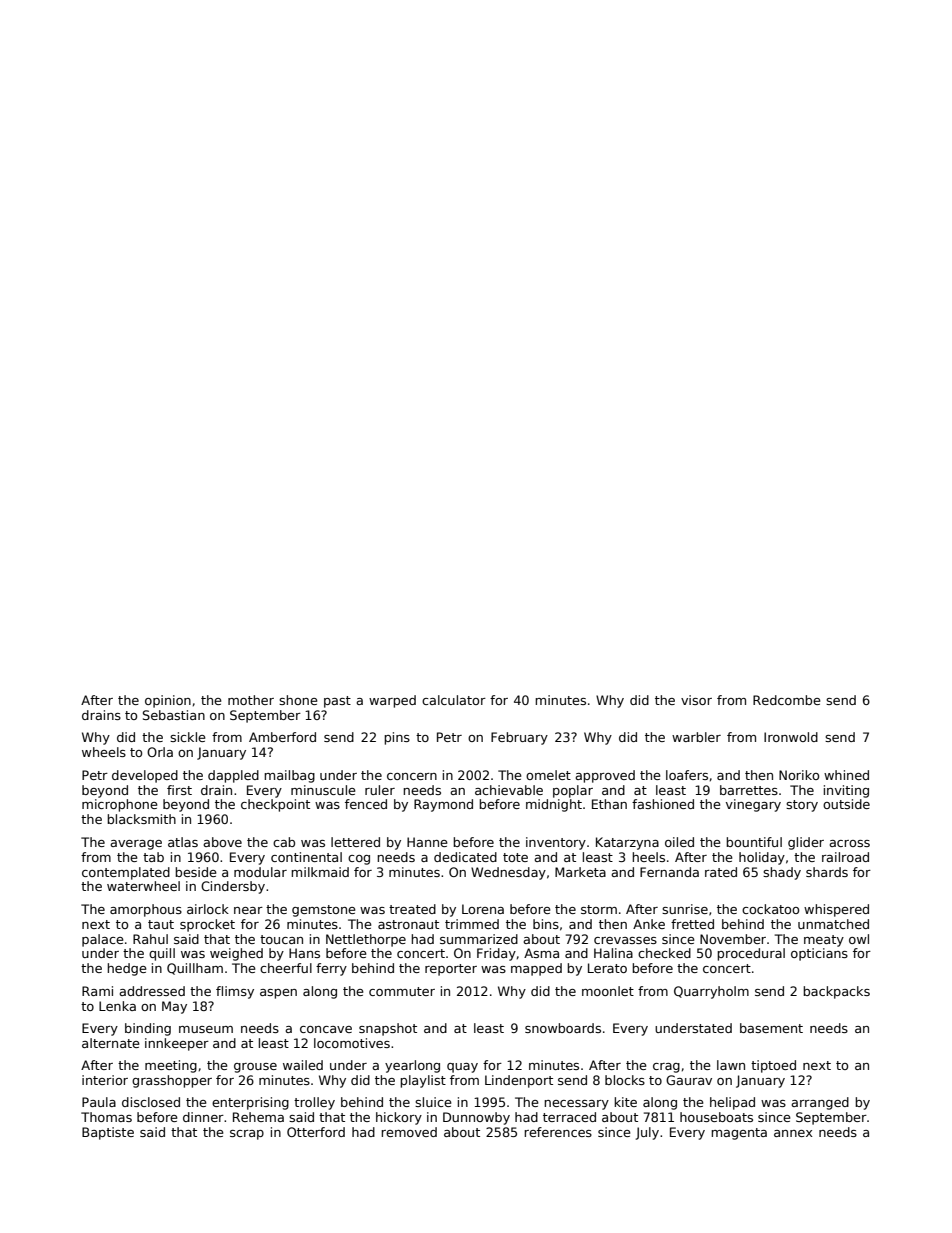 The height and width of the image is (1233, 952). I want to click on approved, so click(605, 776).
